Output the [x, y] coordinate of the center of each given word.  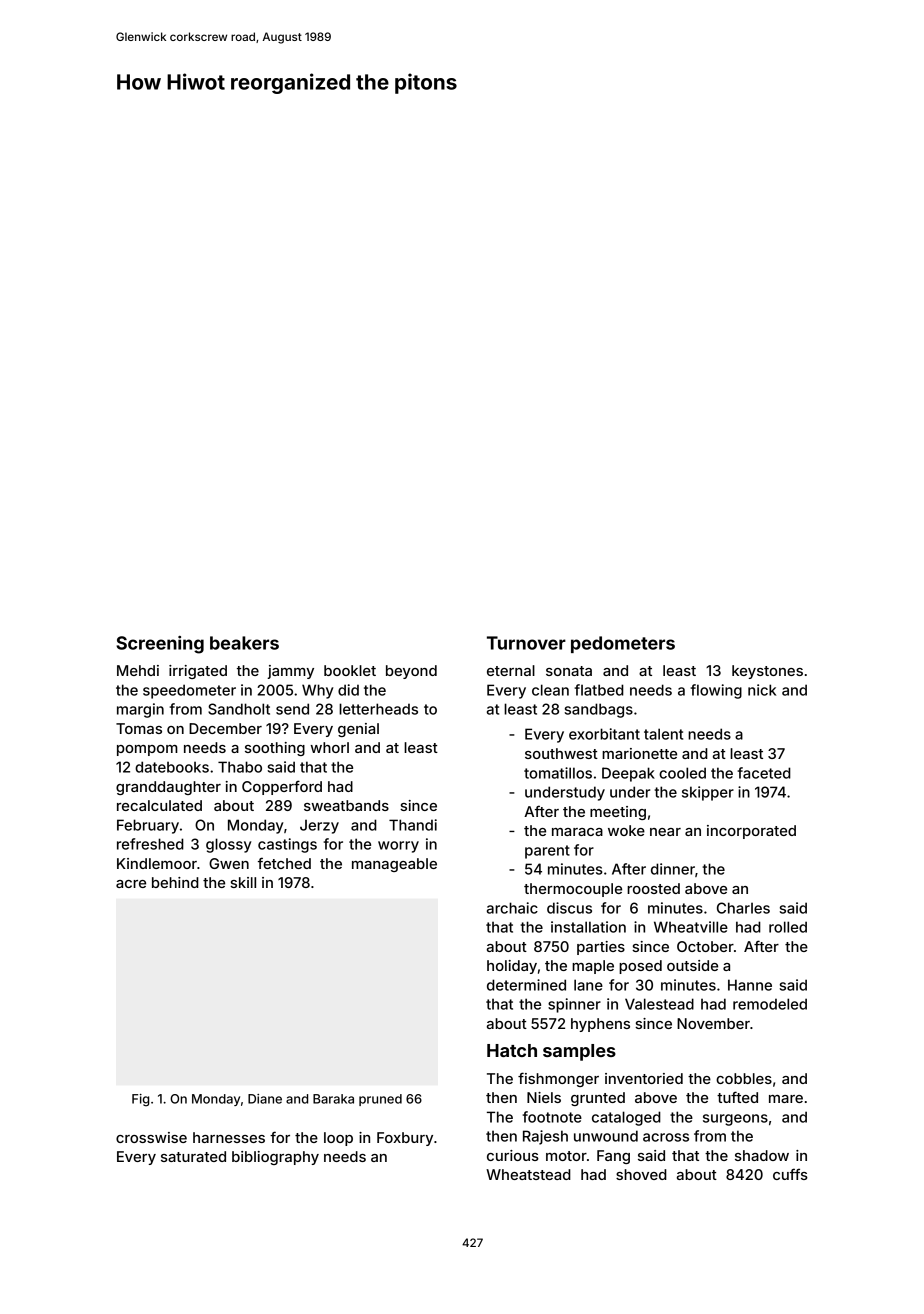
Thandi [413, 825]
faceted [764, 773]
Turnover [526, 643]
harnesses [229, 1137]
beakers [244, 643]
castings [287, 845]
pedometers [623, 644]
